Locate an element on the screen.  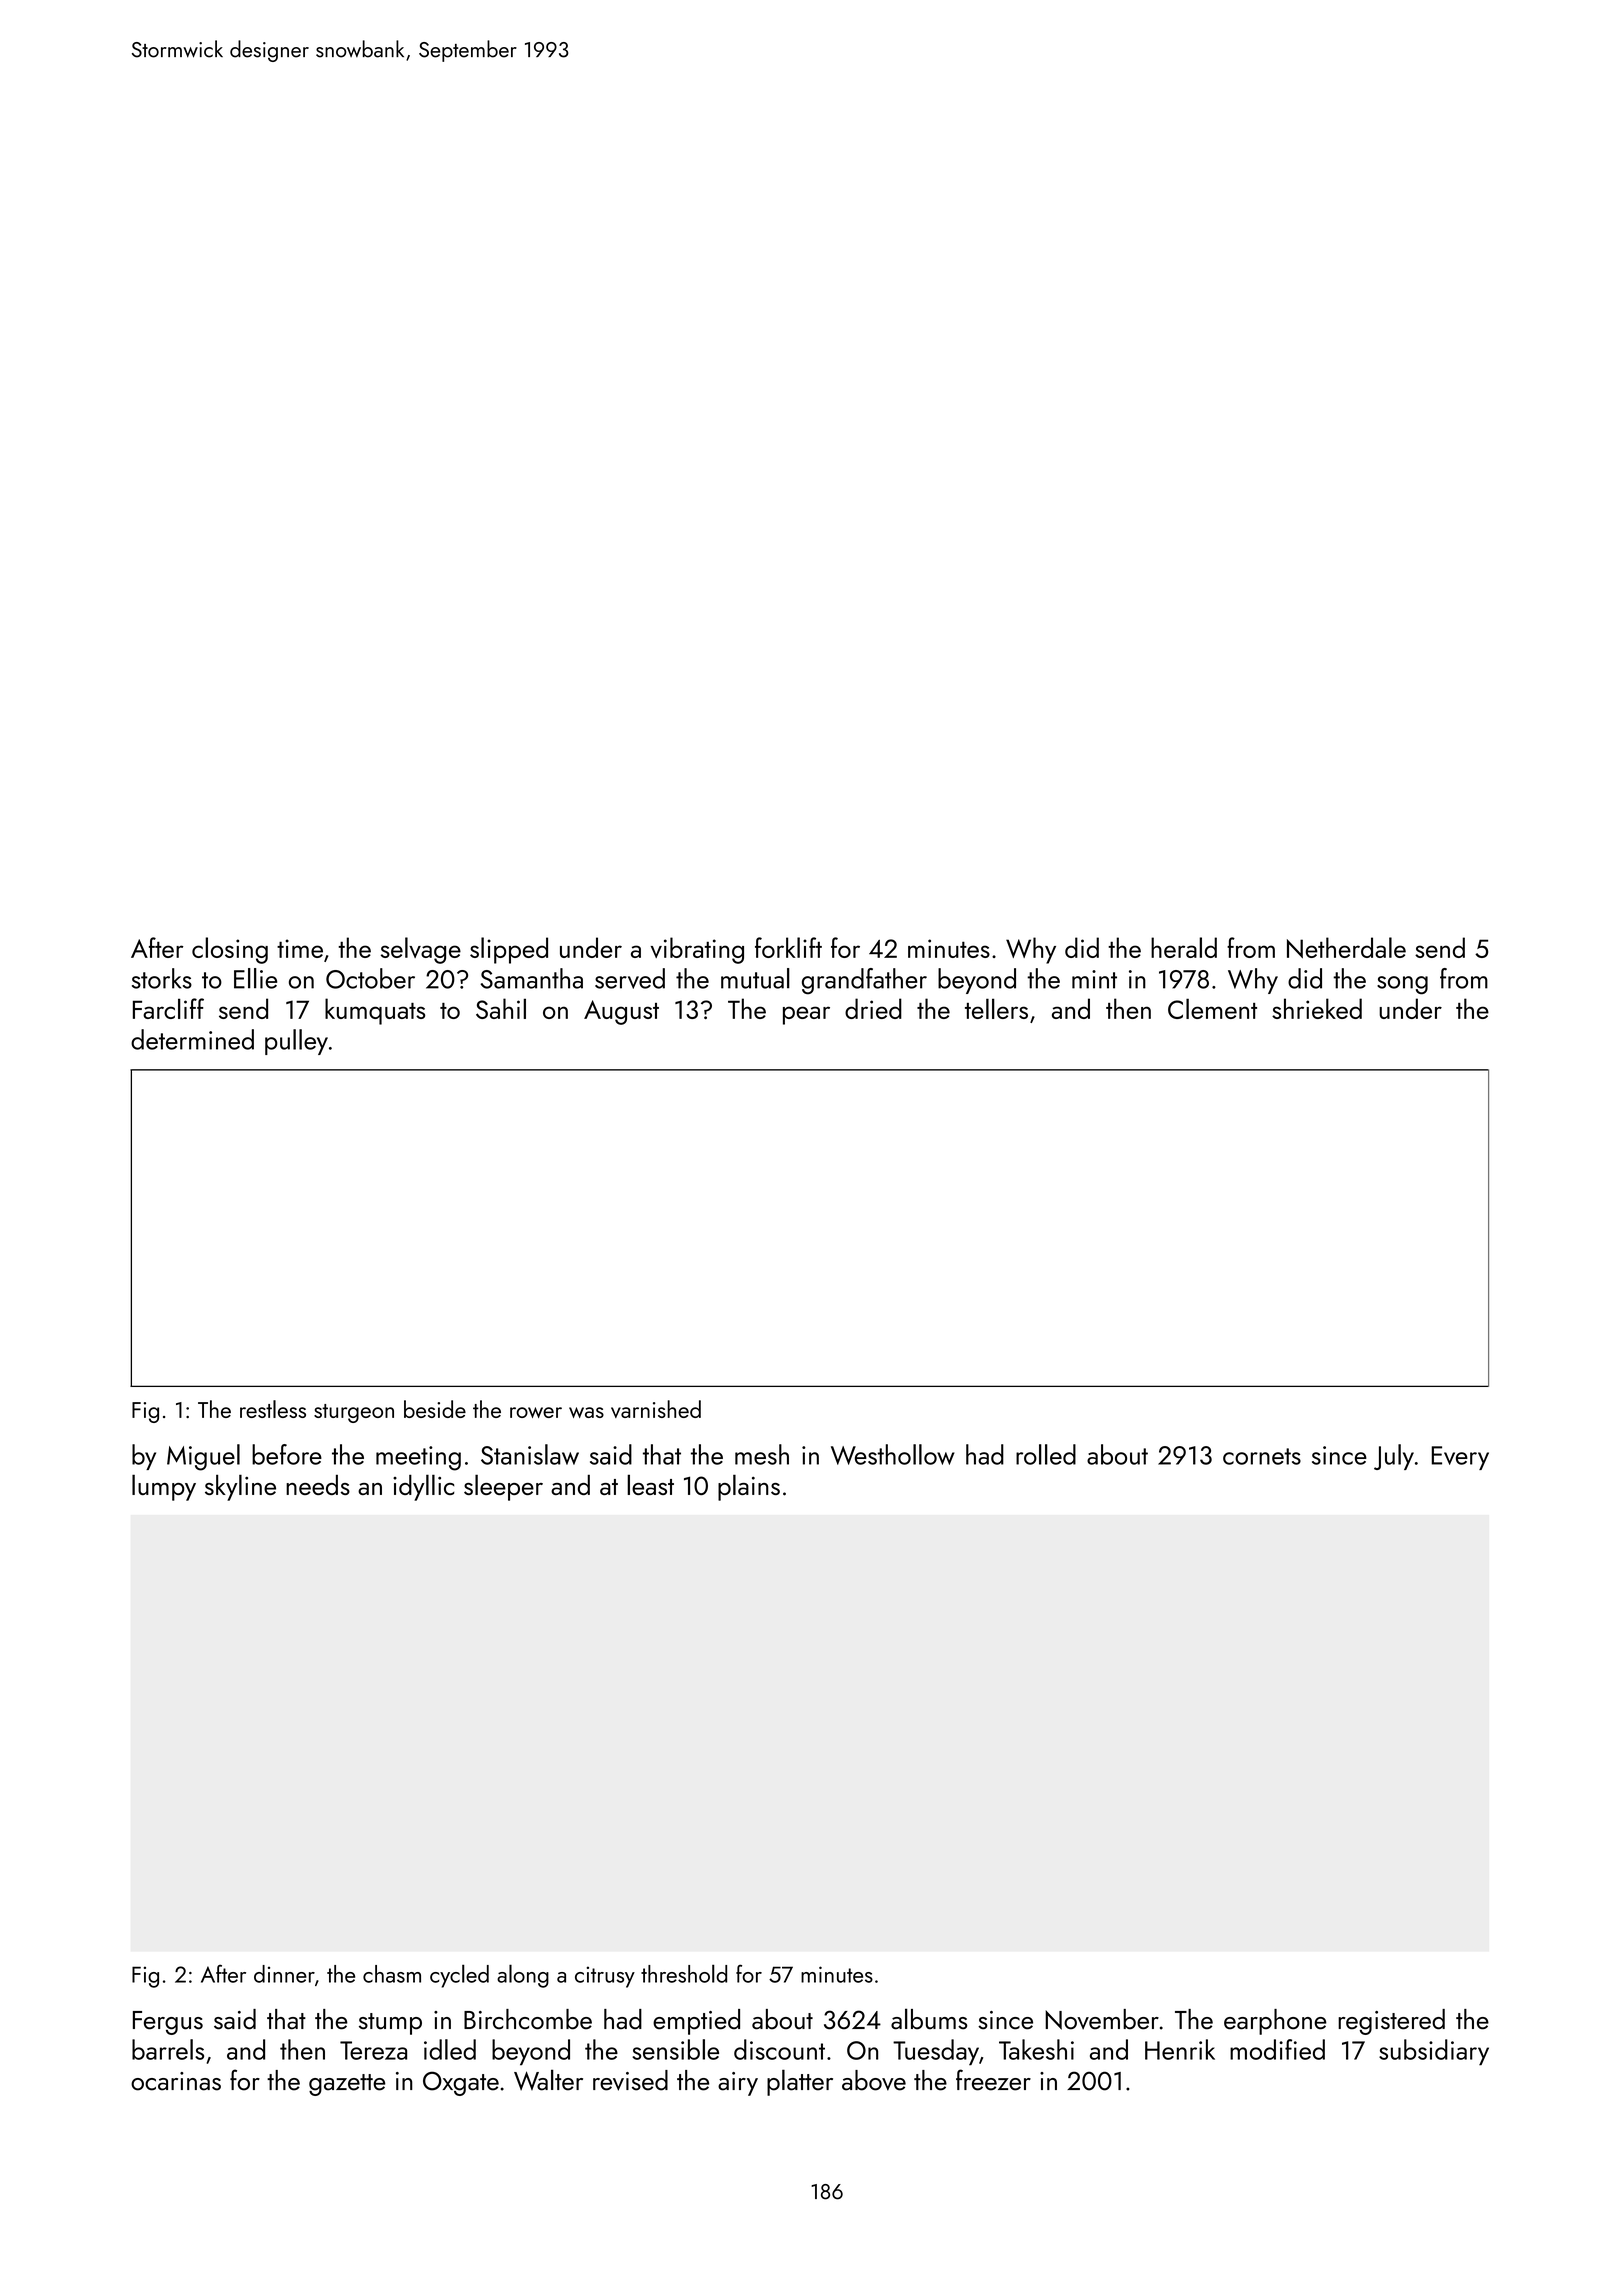
Every is located at coordinates (1460, 1458).
